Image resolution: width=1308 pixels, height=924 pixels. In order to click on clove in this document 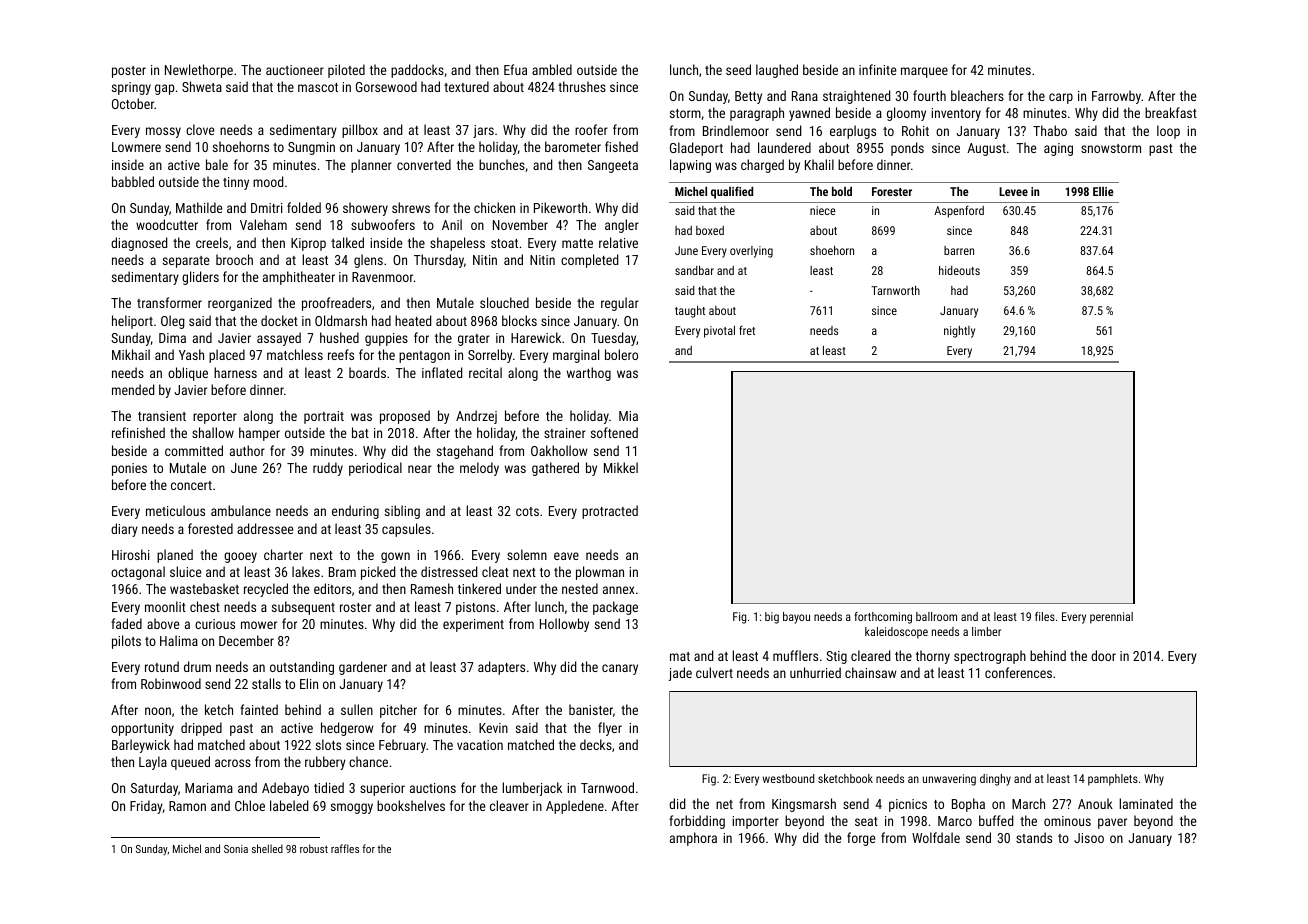, I will do `click(200, 129)`.
